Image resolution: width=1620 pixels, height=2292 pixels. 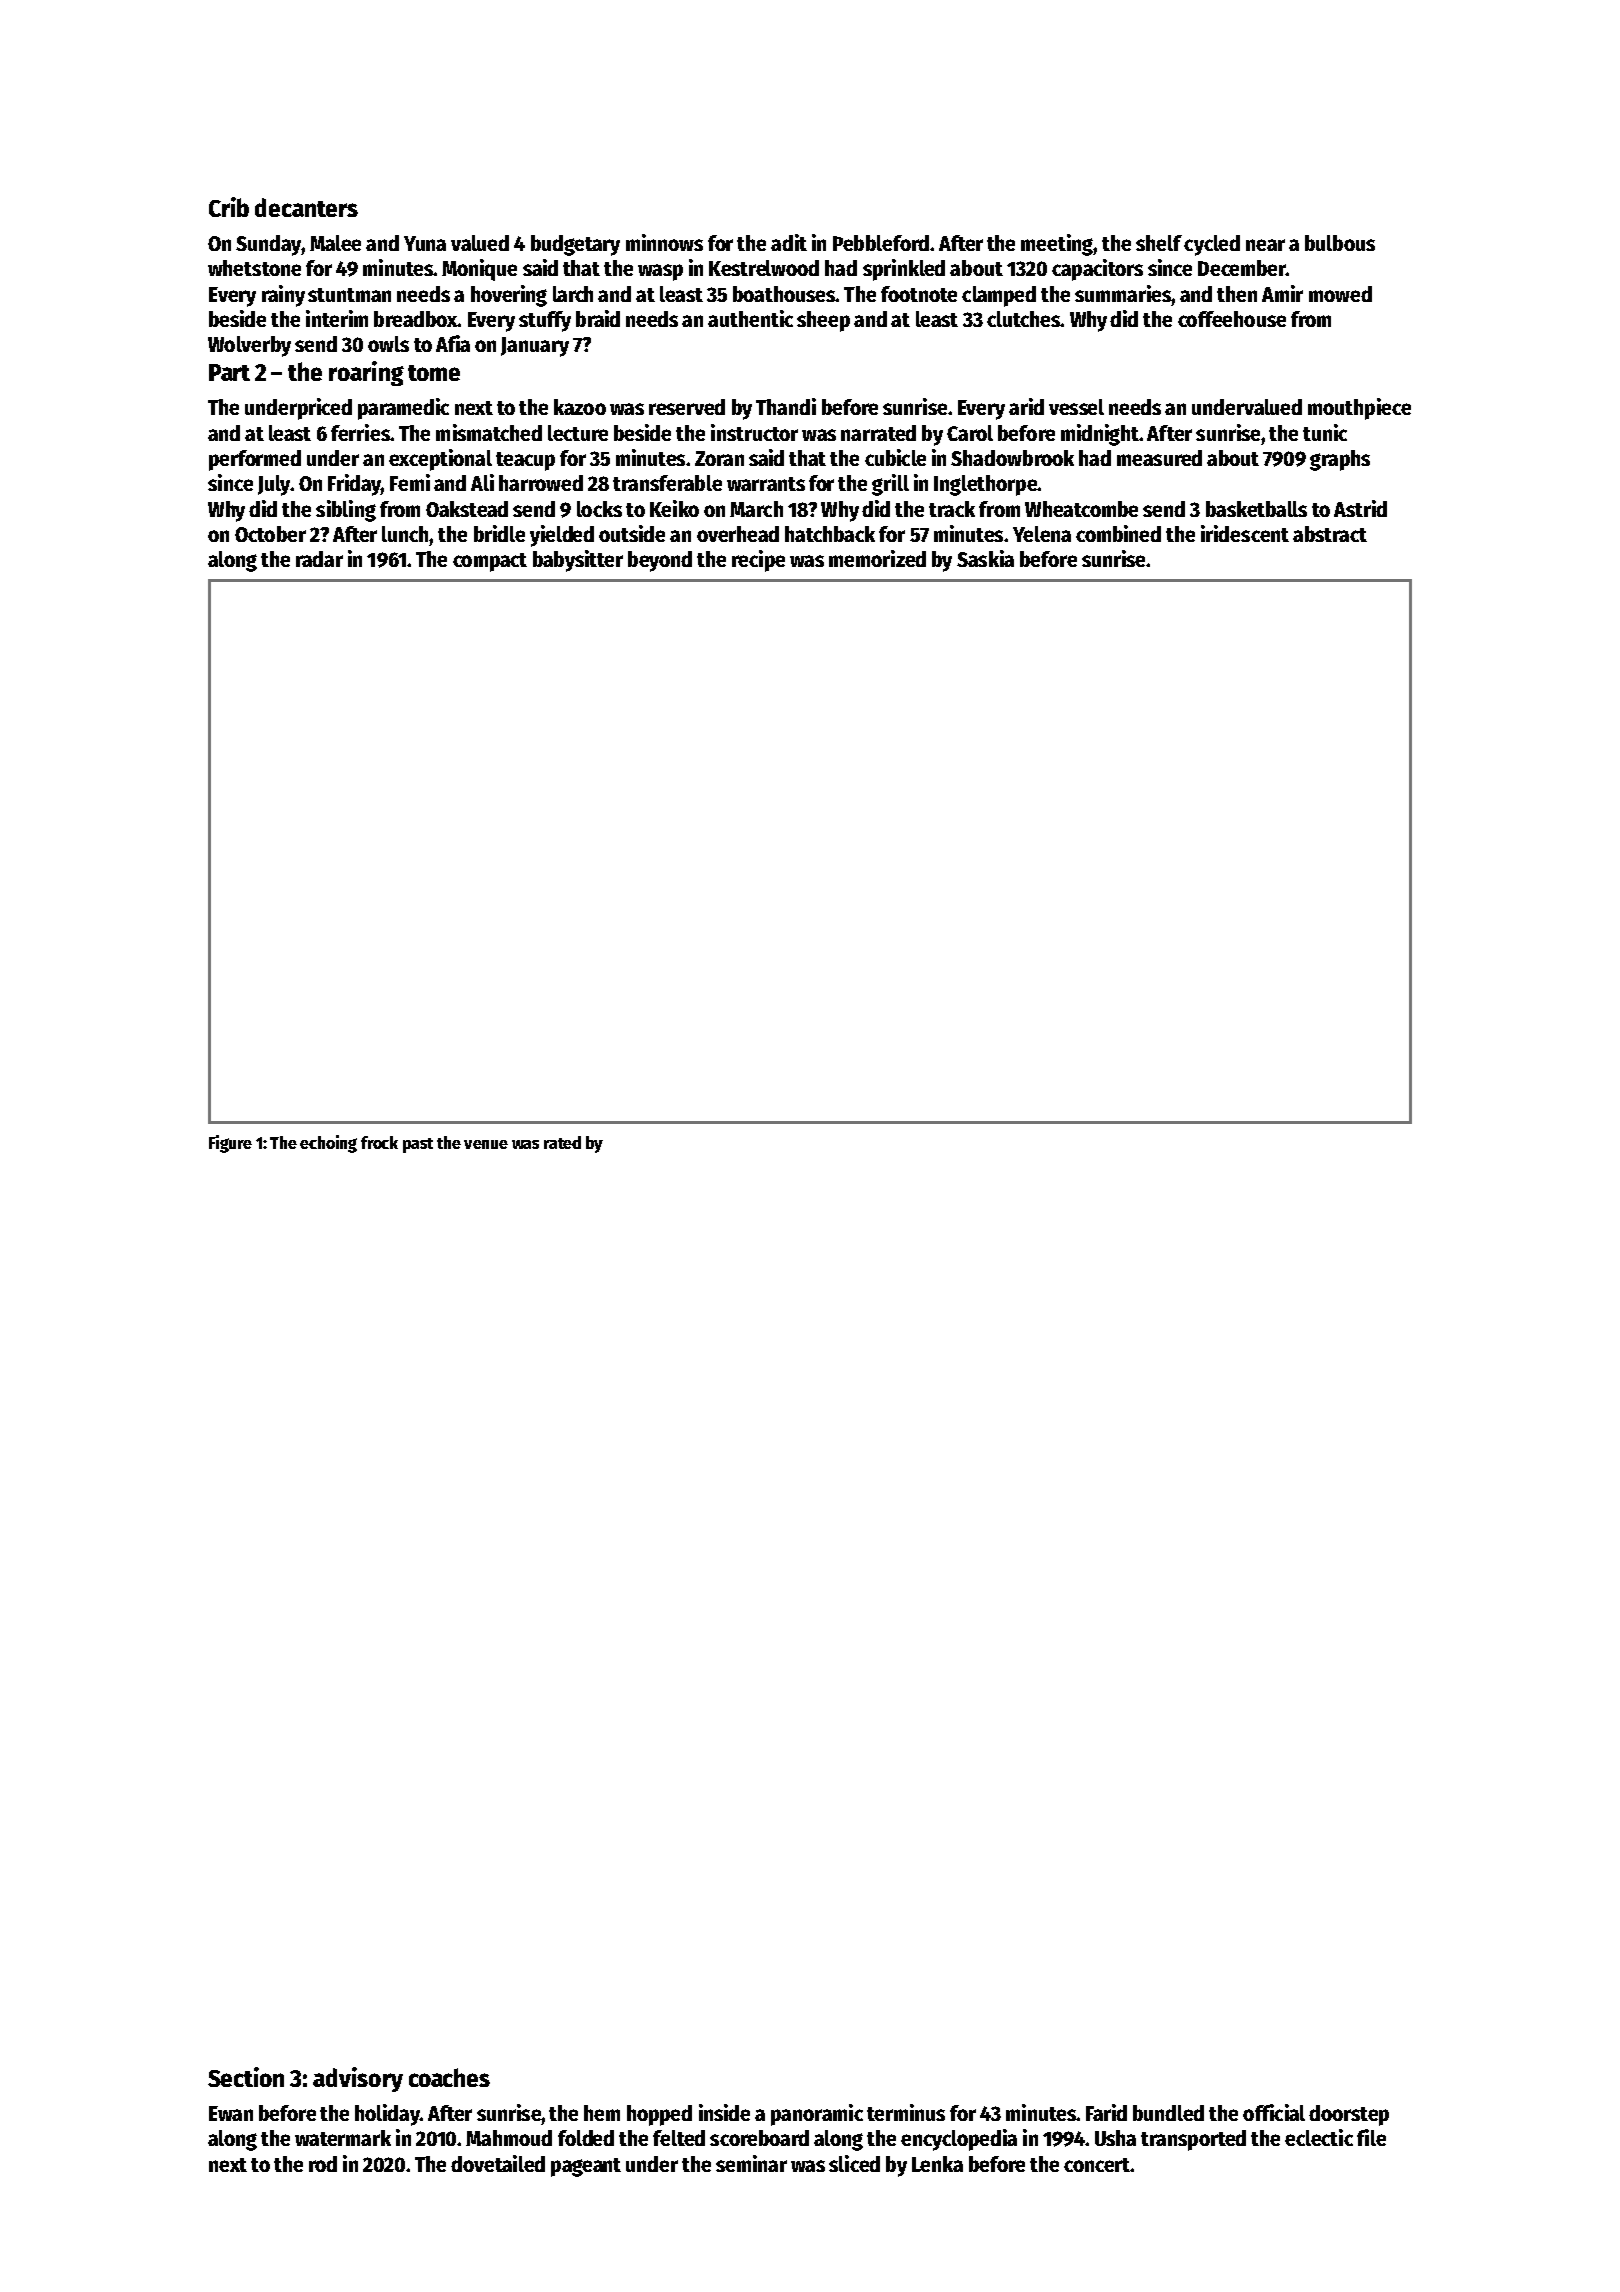 I want to click on Yuna, so click(x=425, y=243).
